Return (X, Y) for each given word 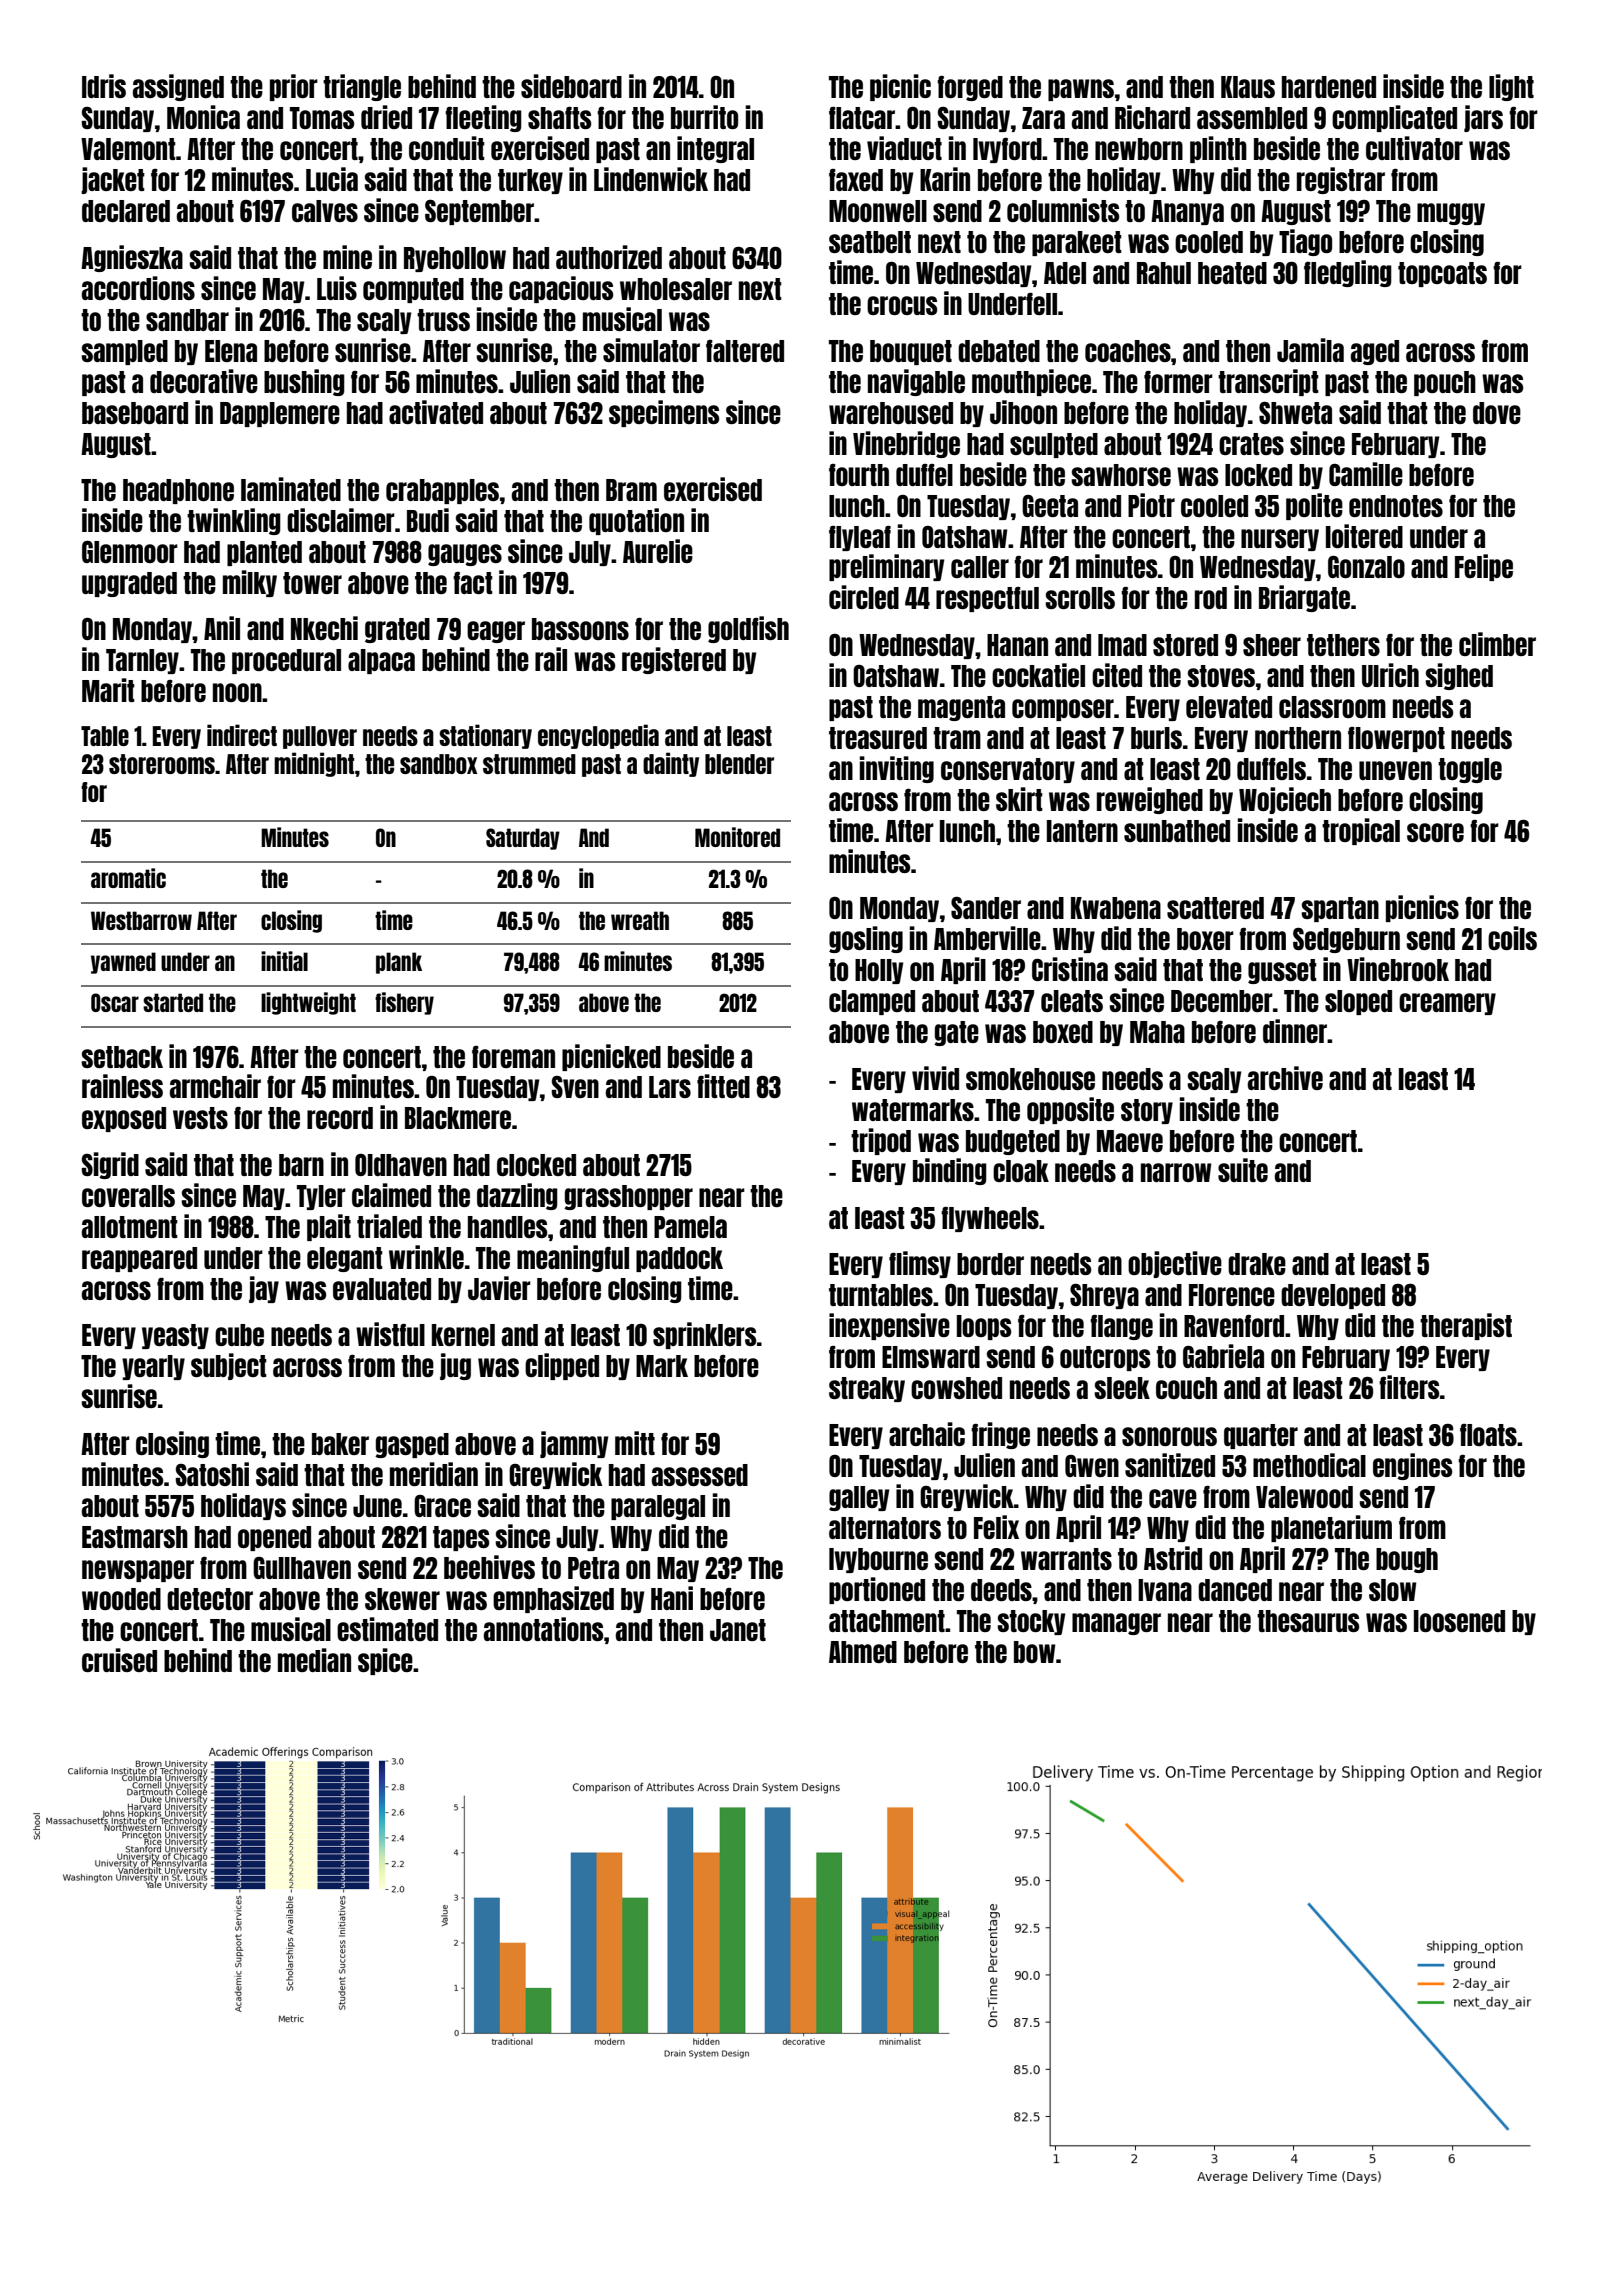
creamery (1447, 1004)
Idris (104, 86)
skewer (402, 1599)
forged (970, 88)
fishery (404, 1003)
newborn (1139, 149)
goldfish (748, 629)
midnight (314, 764)
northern (1298, 738)
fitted (723, 1086)
